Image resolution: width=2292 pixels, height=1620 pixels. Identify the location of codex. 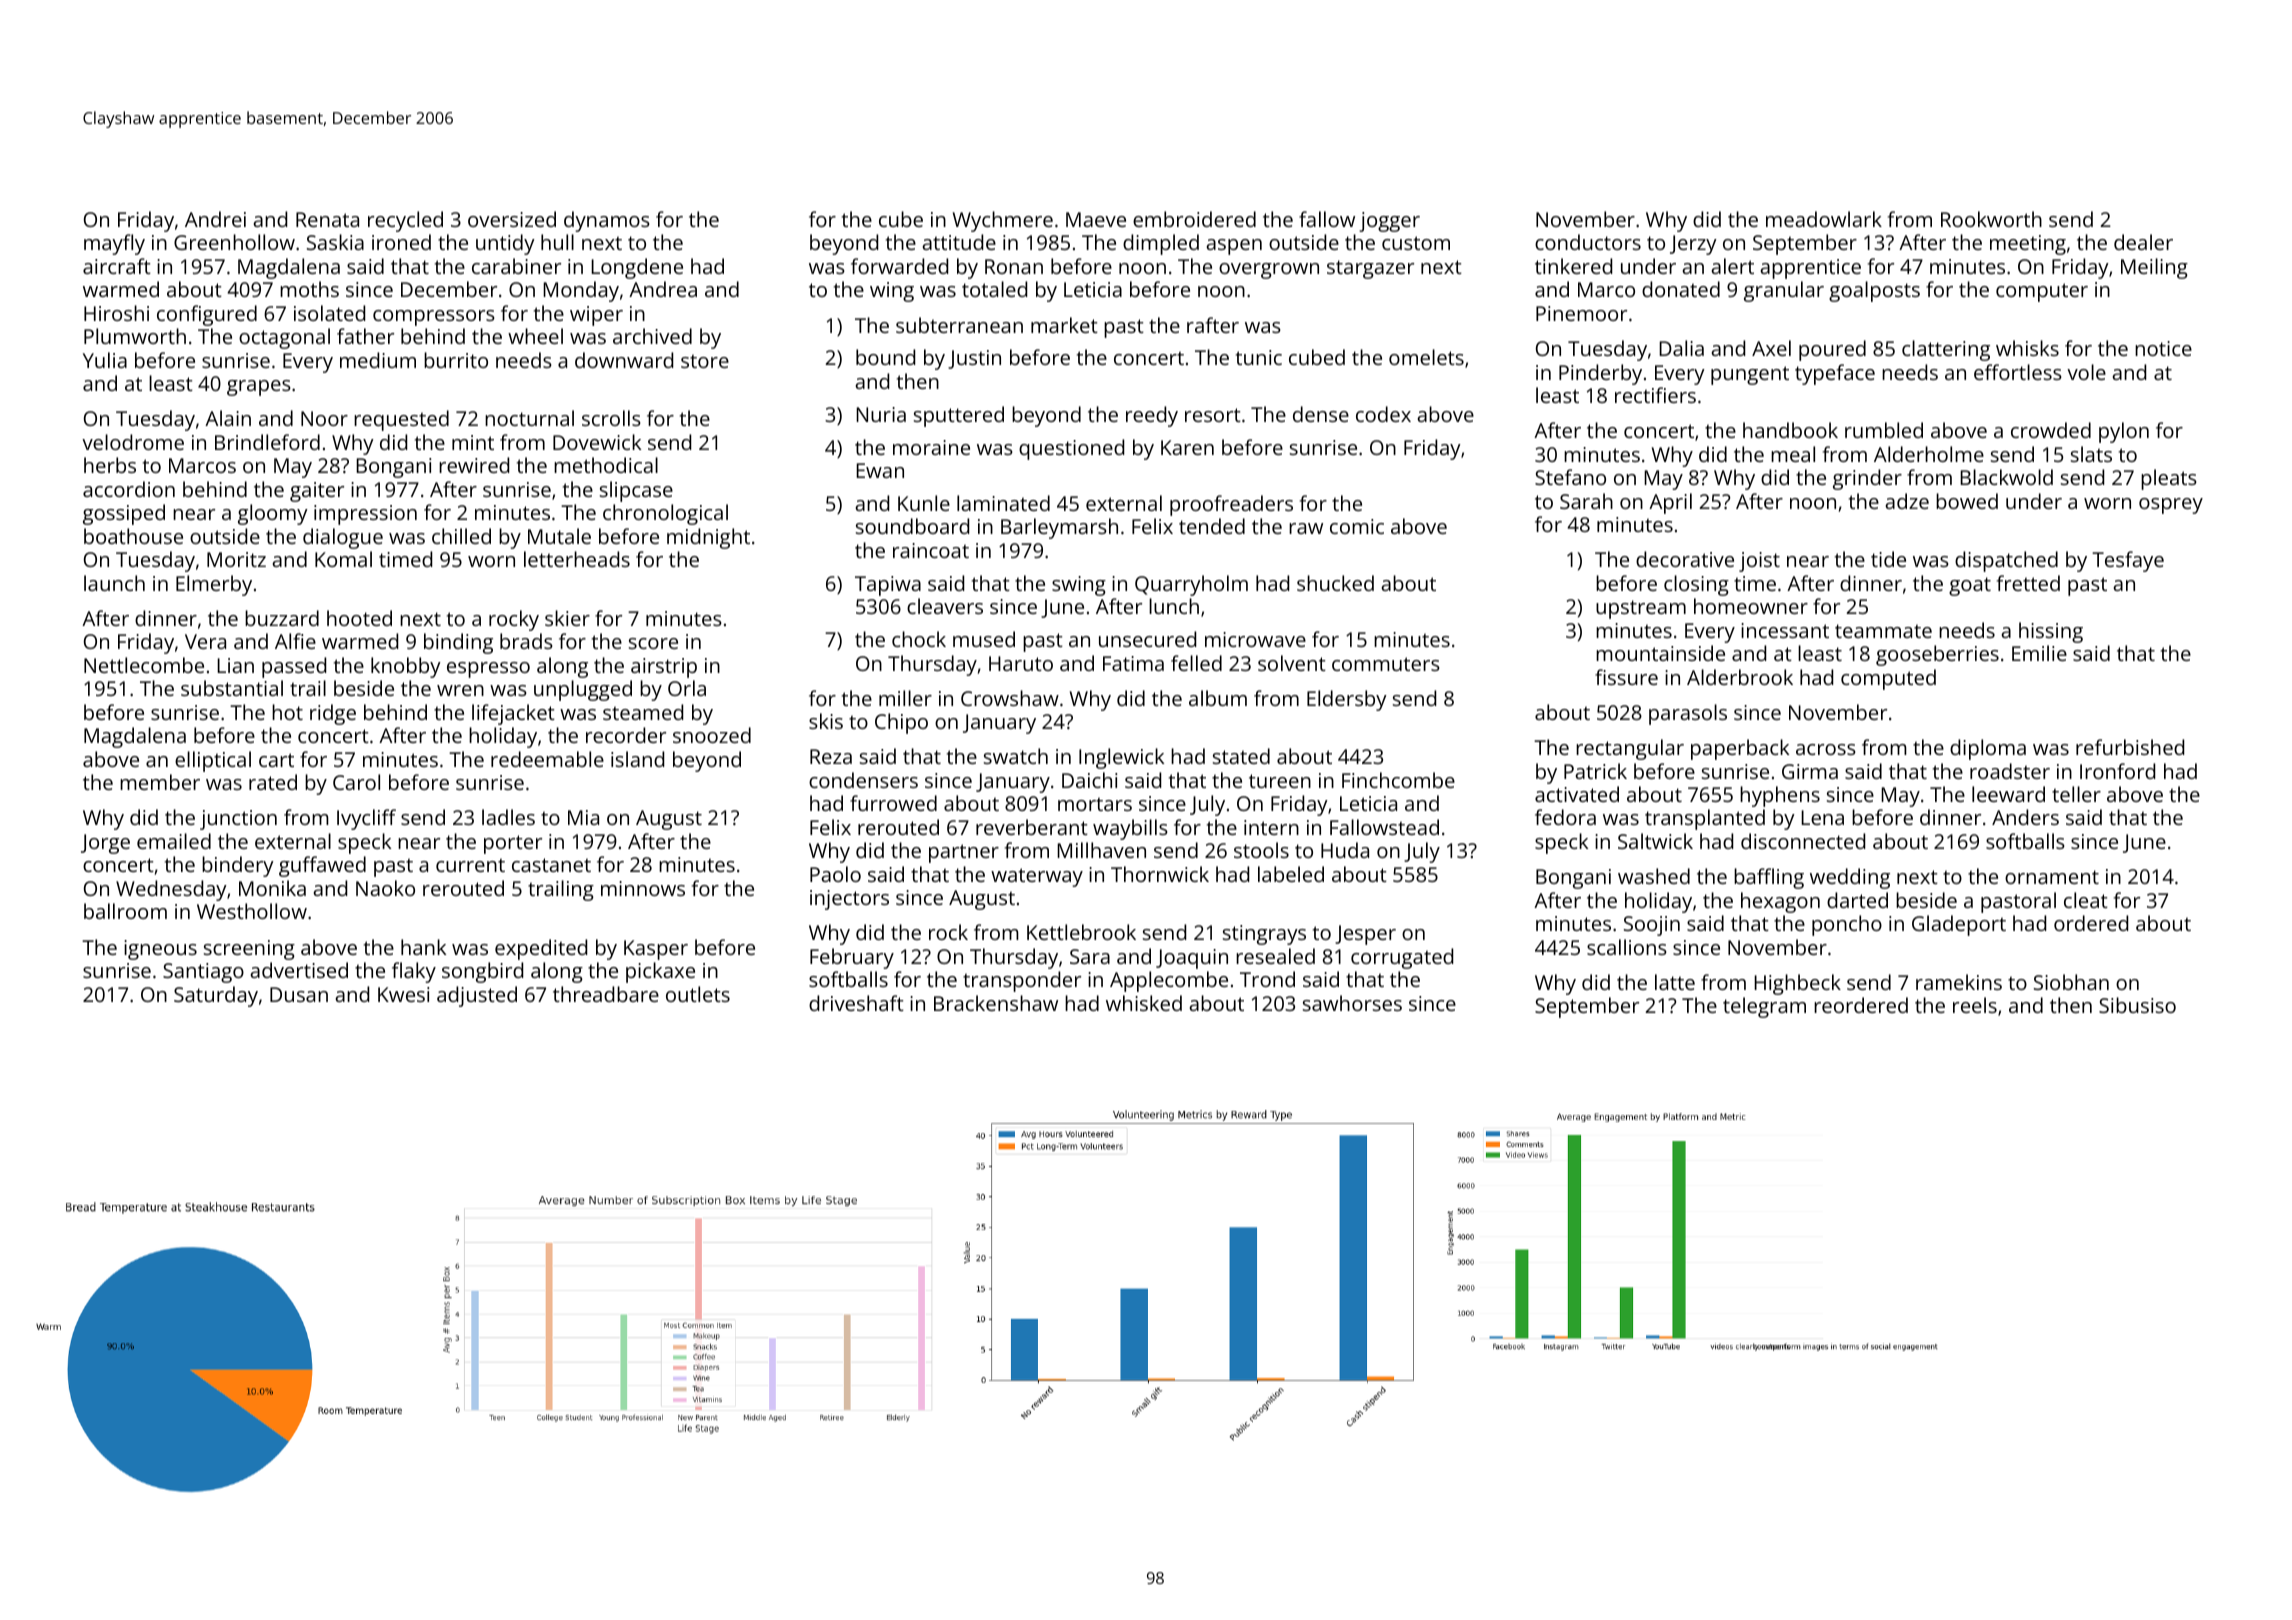
(1383, 414).
